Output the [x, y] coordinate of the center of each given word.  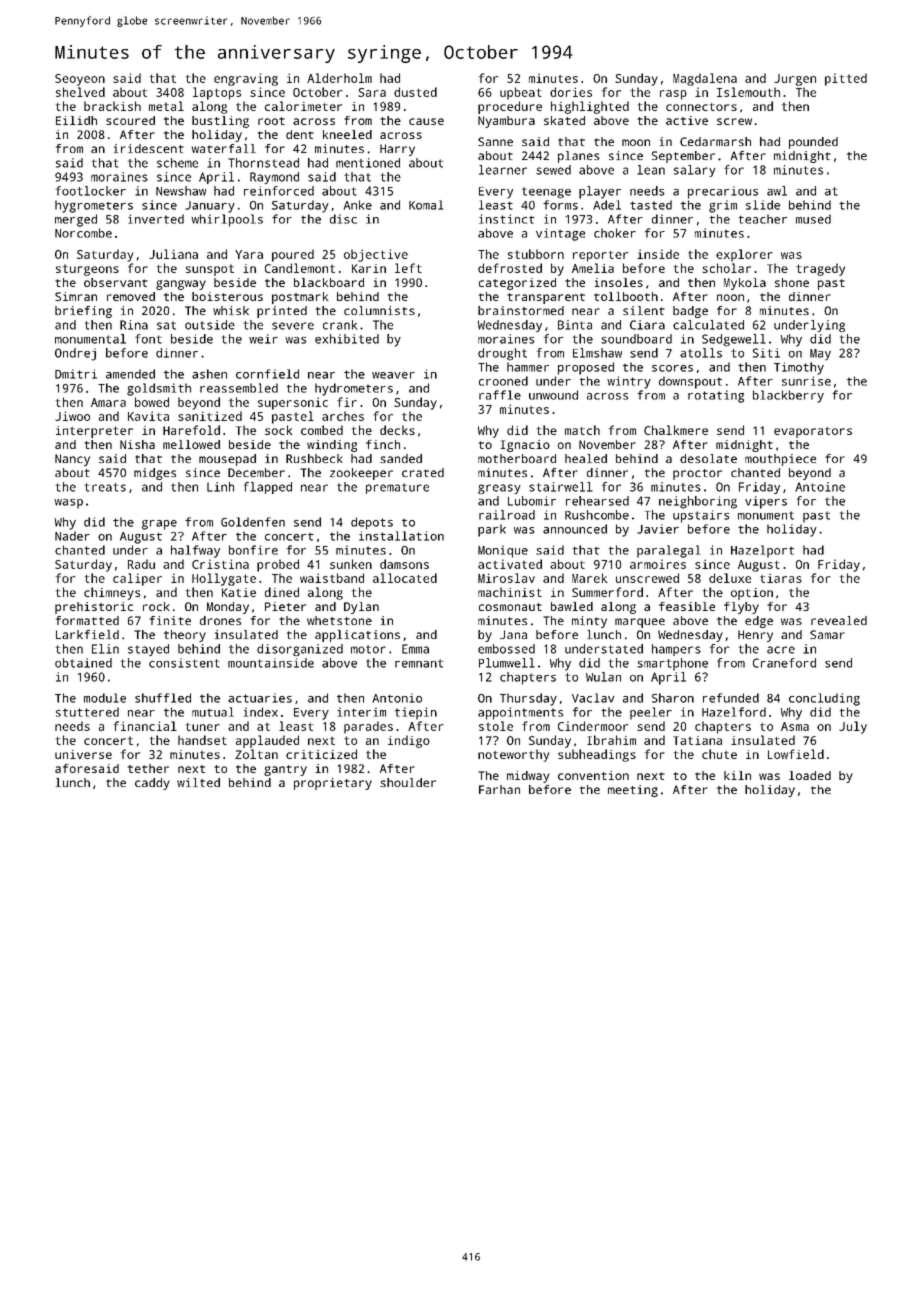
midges [155, 474]
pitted [846, 79]
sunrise [806, 381]
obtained [83, 663]
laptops [217, 93]
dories [571, 92]
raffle [500, 395]
